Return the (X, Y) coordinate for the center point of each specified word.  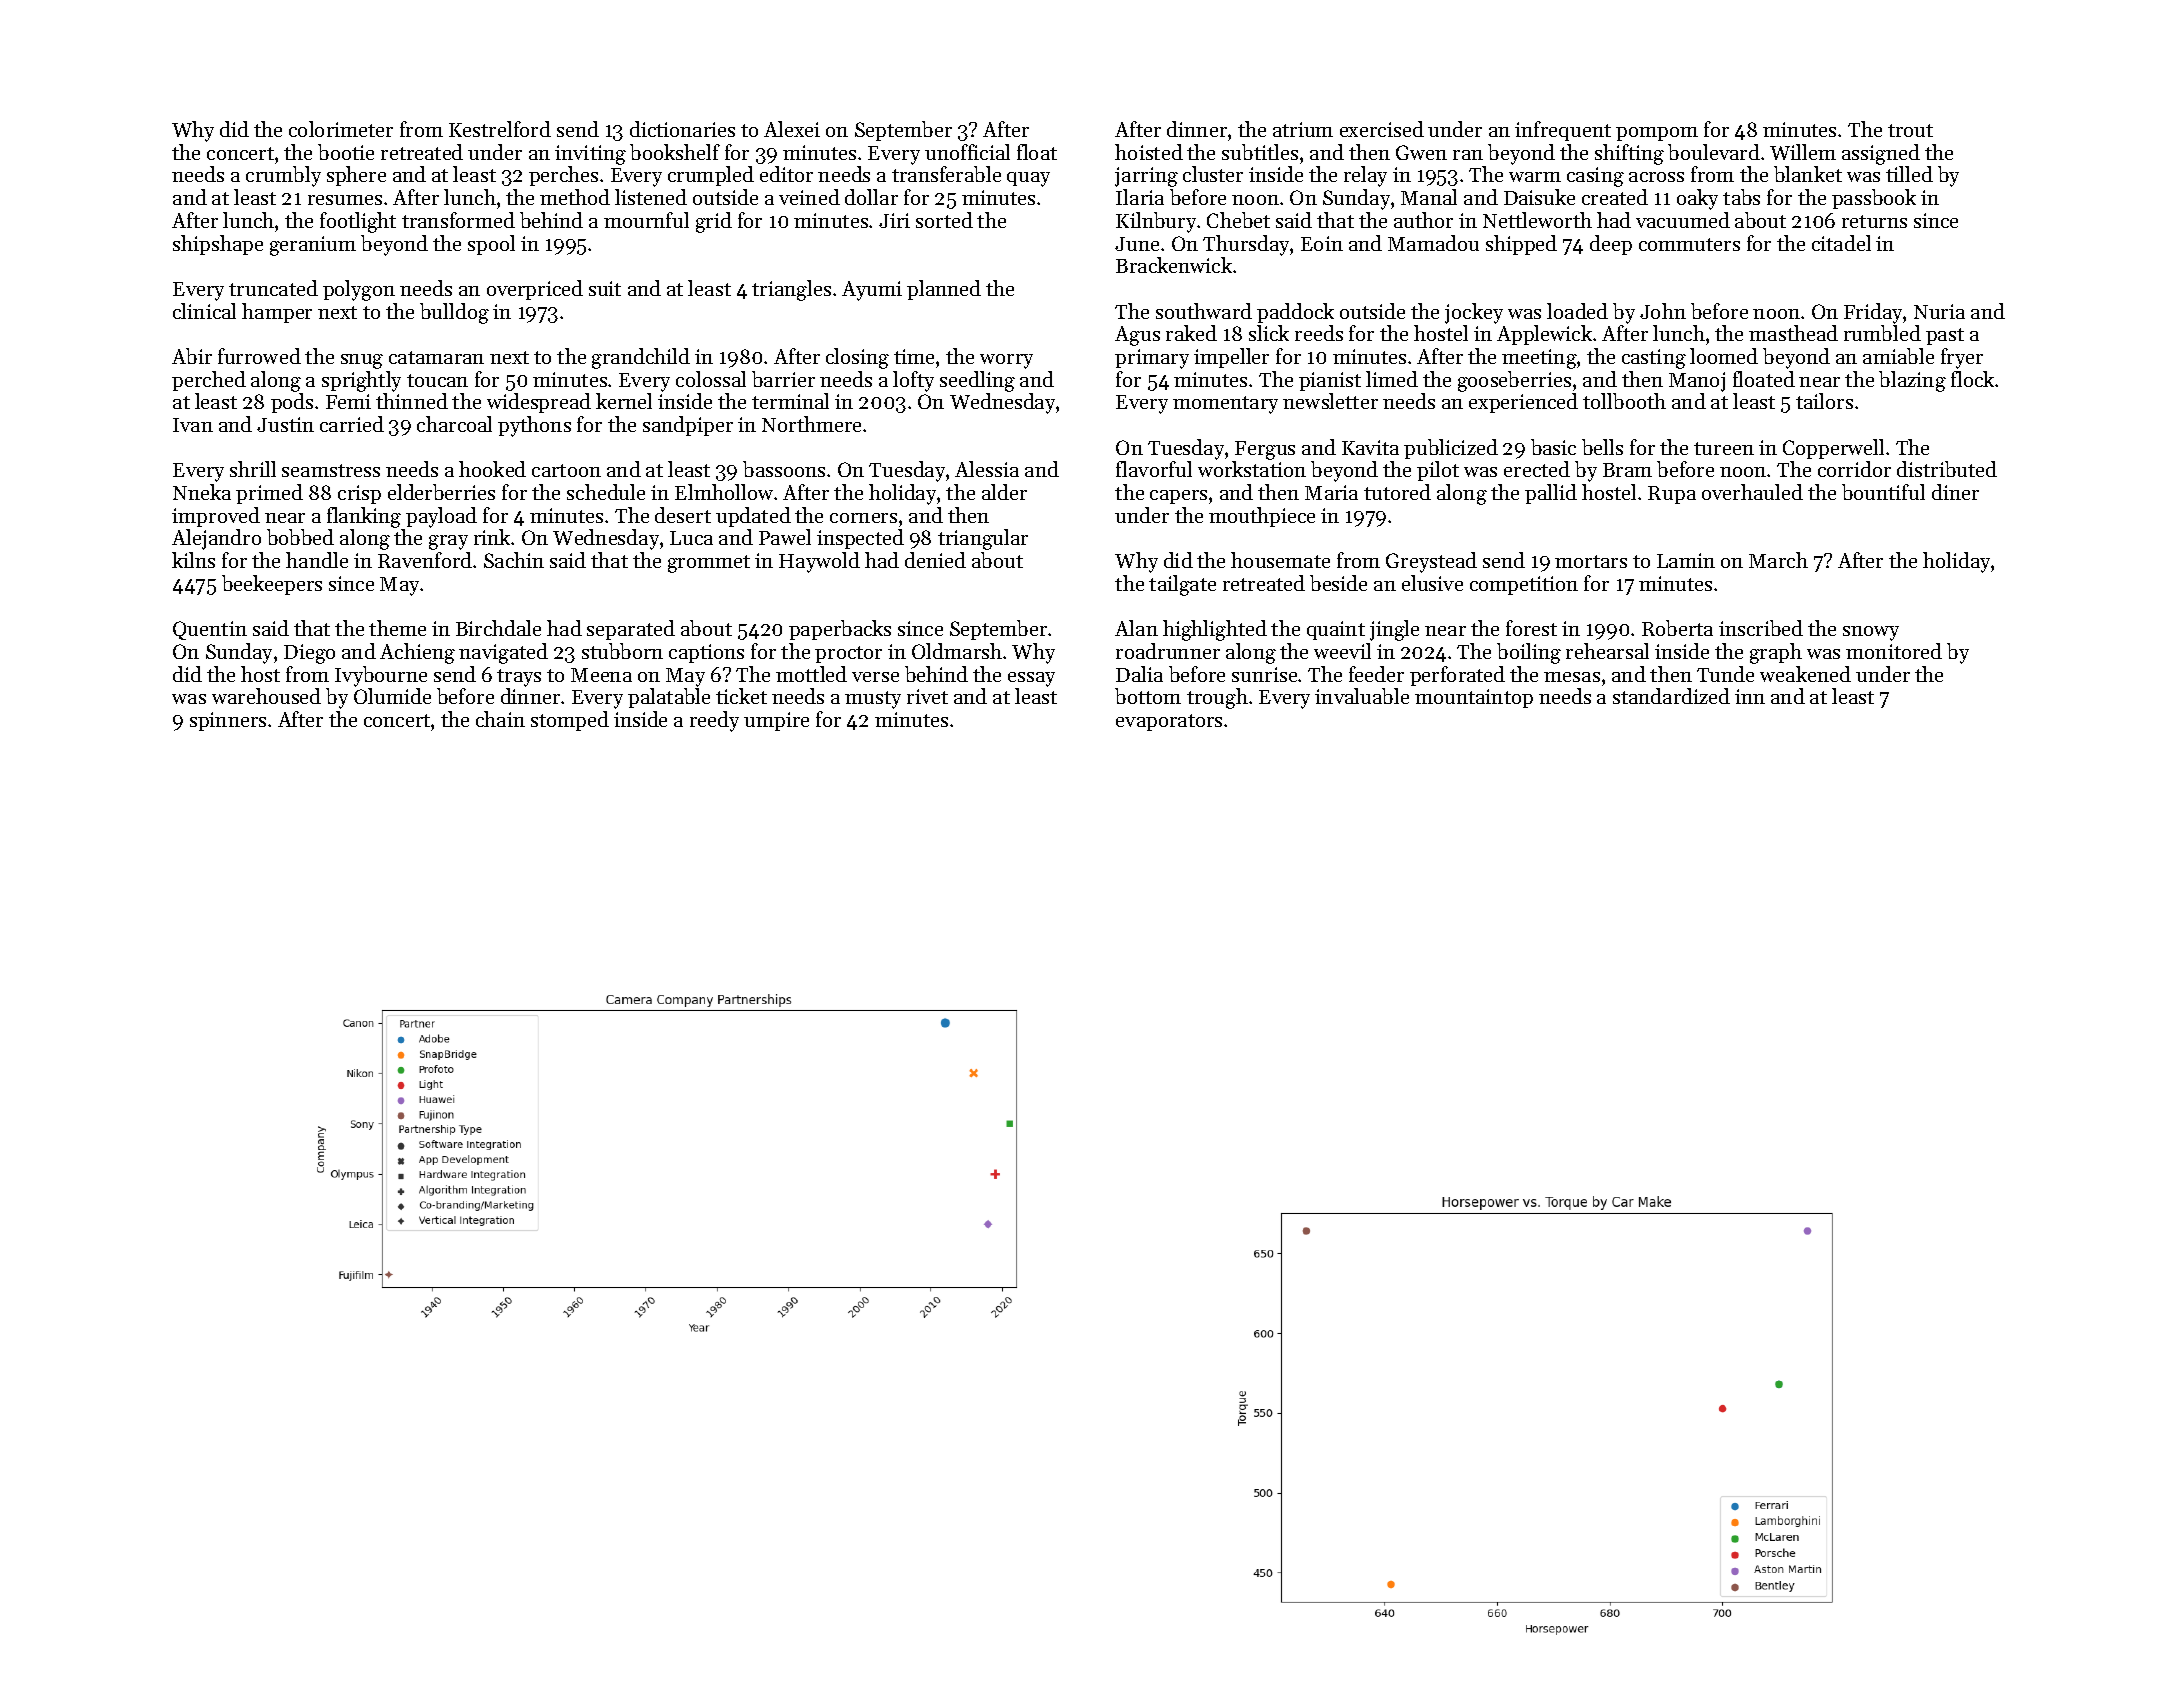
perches (563, 176)
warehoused (266, 696)
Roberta (1677, 628)
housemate (1280, 560)
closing (857, 358)
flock (1972, 379)
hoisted (1149, 152)
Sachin (514, 560)
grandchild (641, 358)
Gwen (1421, 152)
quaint (1336, 630)
